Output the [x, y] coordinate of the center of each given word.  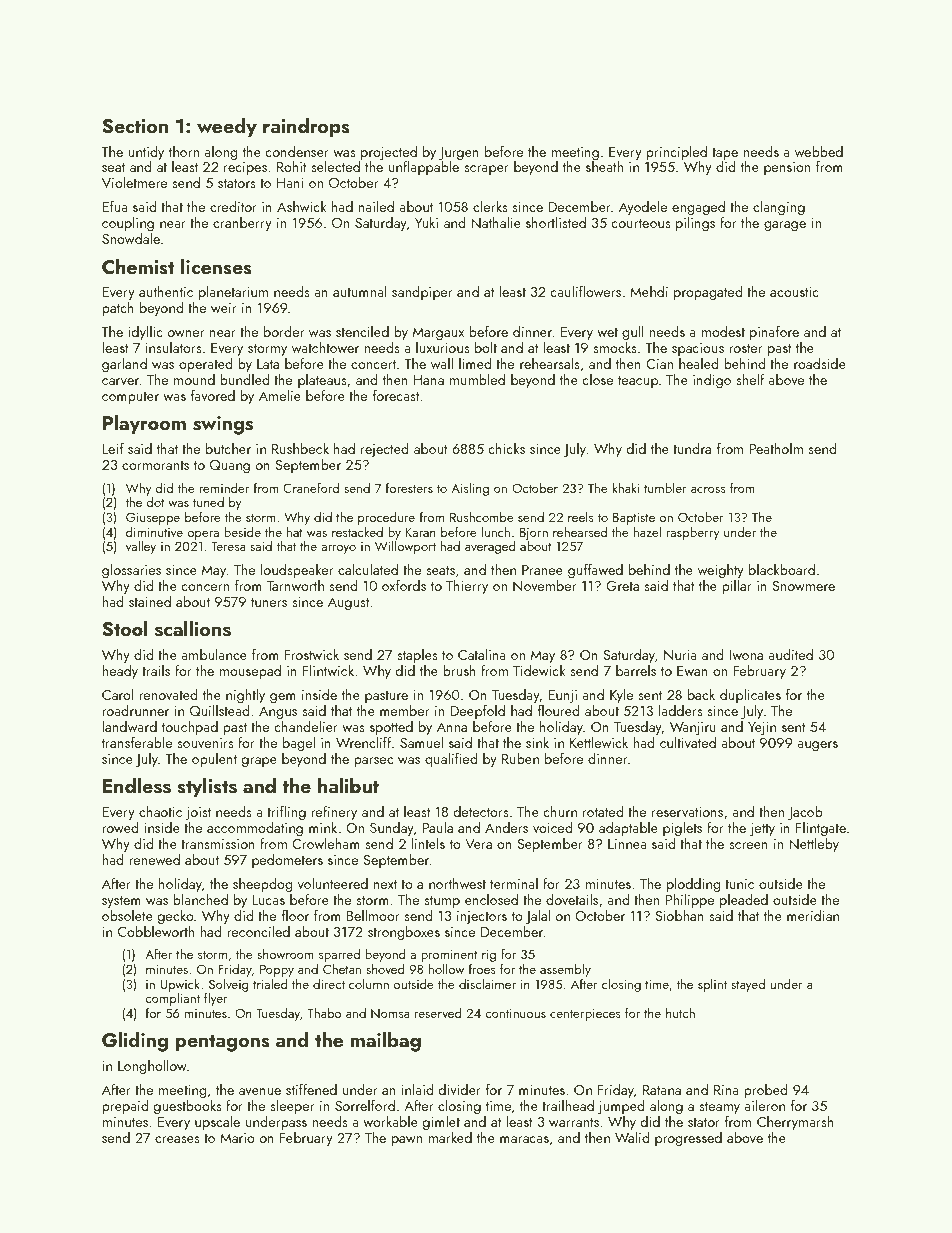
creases [177, 1139]
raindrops [306, 127]
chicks [506, 448]
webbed [819, 151]
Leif [113, 448]
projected [389, 153]
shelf [750, 379]
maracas [524, 1139]
